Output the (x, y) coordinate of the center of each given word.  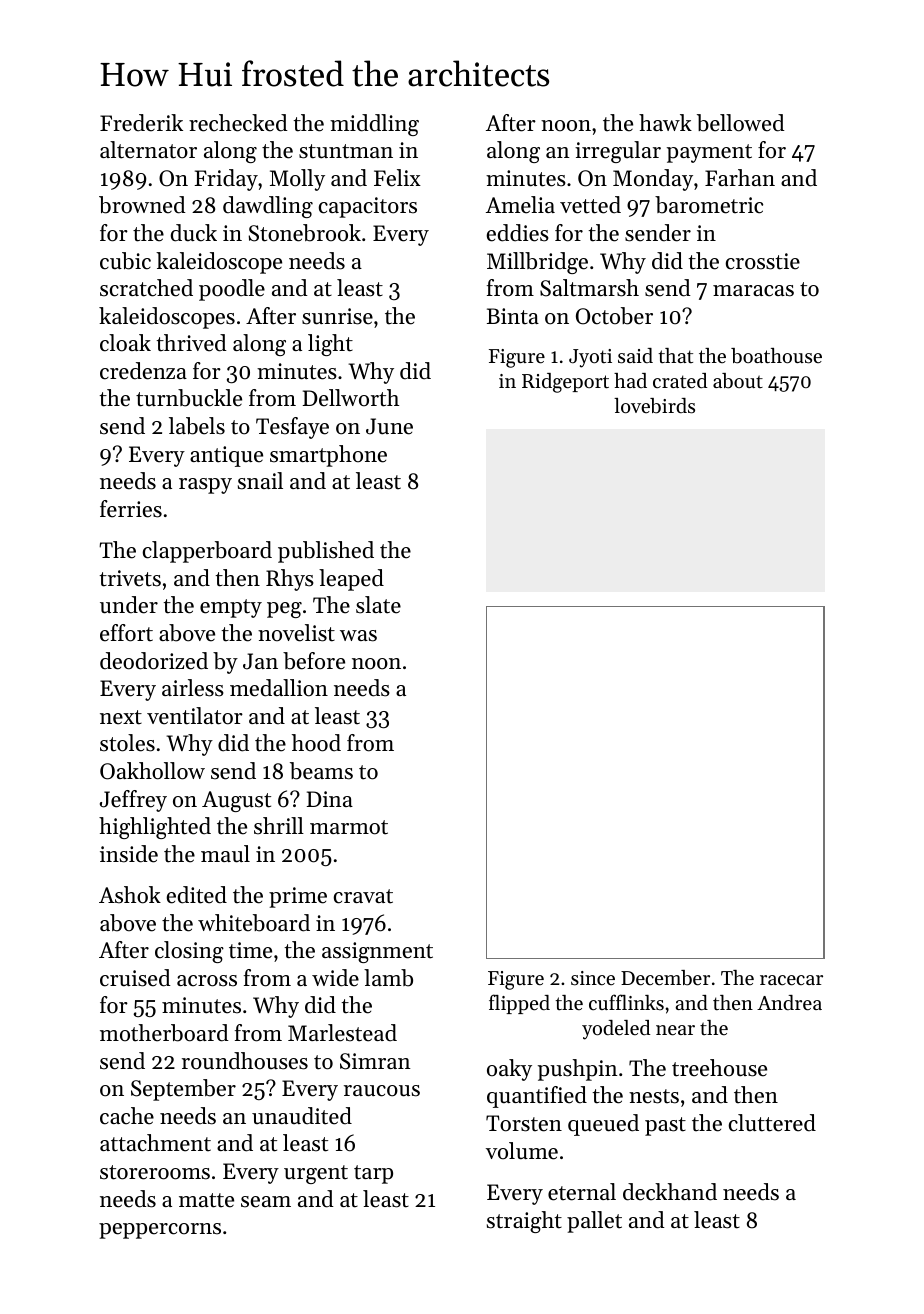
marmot (349, 827)
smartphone (328, 456)
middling (374, 125)
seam (266, 1202)
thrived (191, 343)
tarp (373, 1174)
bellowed (741, 123)
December (665, 978)
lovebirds (654, 406)
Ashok (130, 895)
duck (194, 233)
